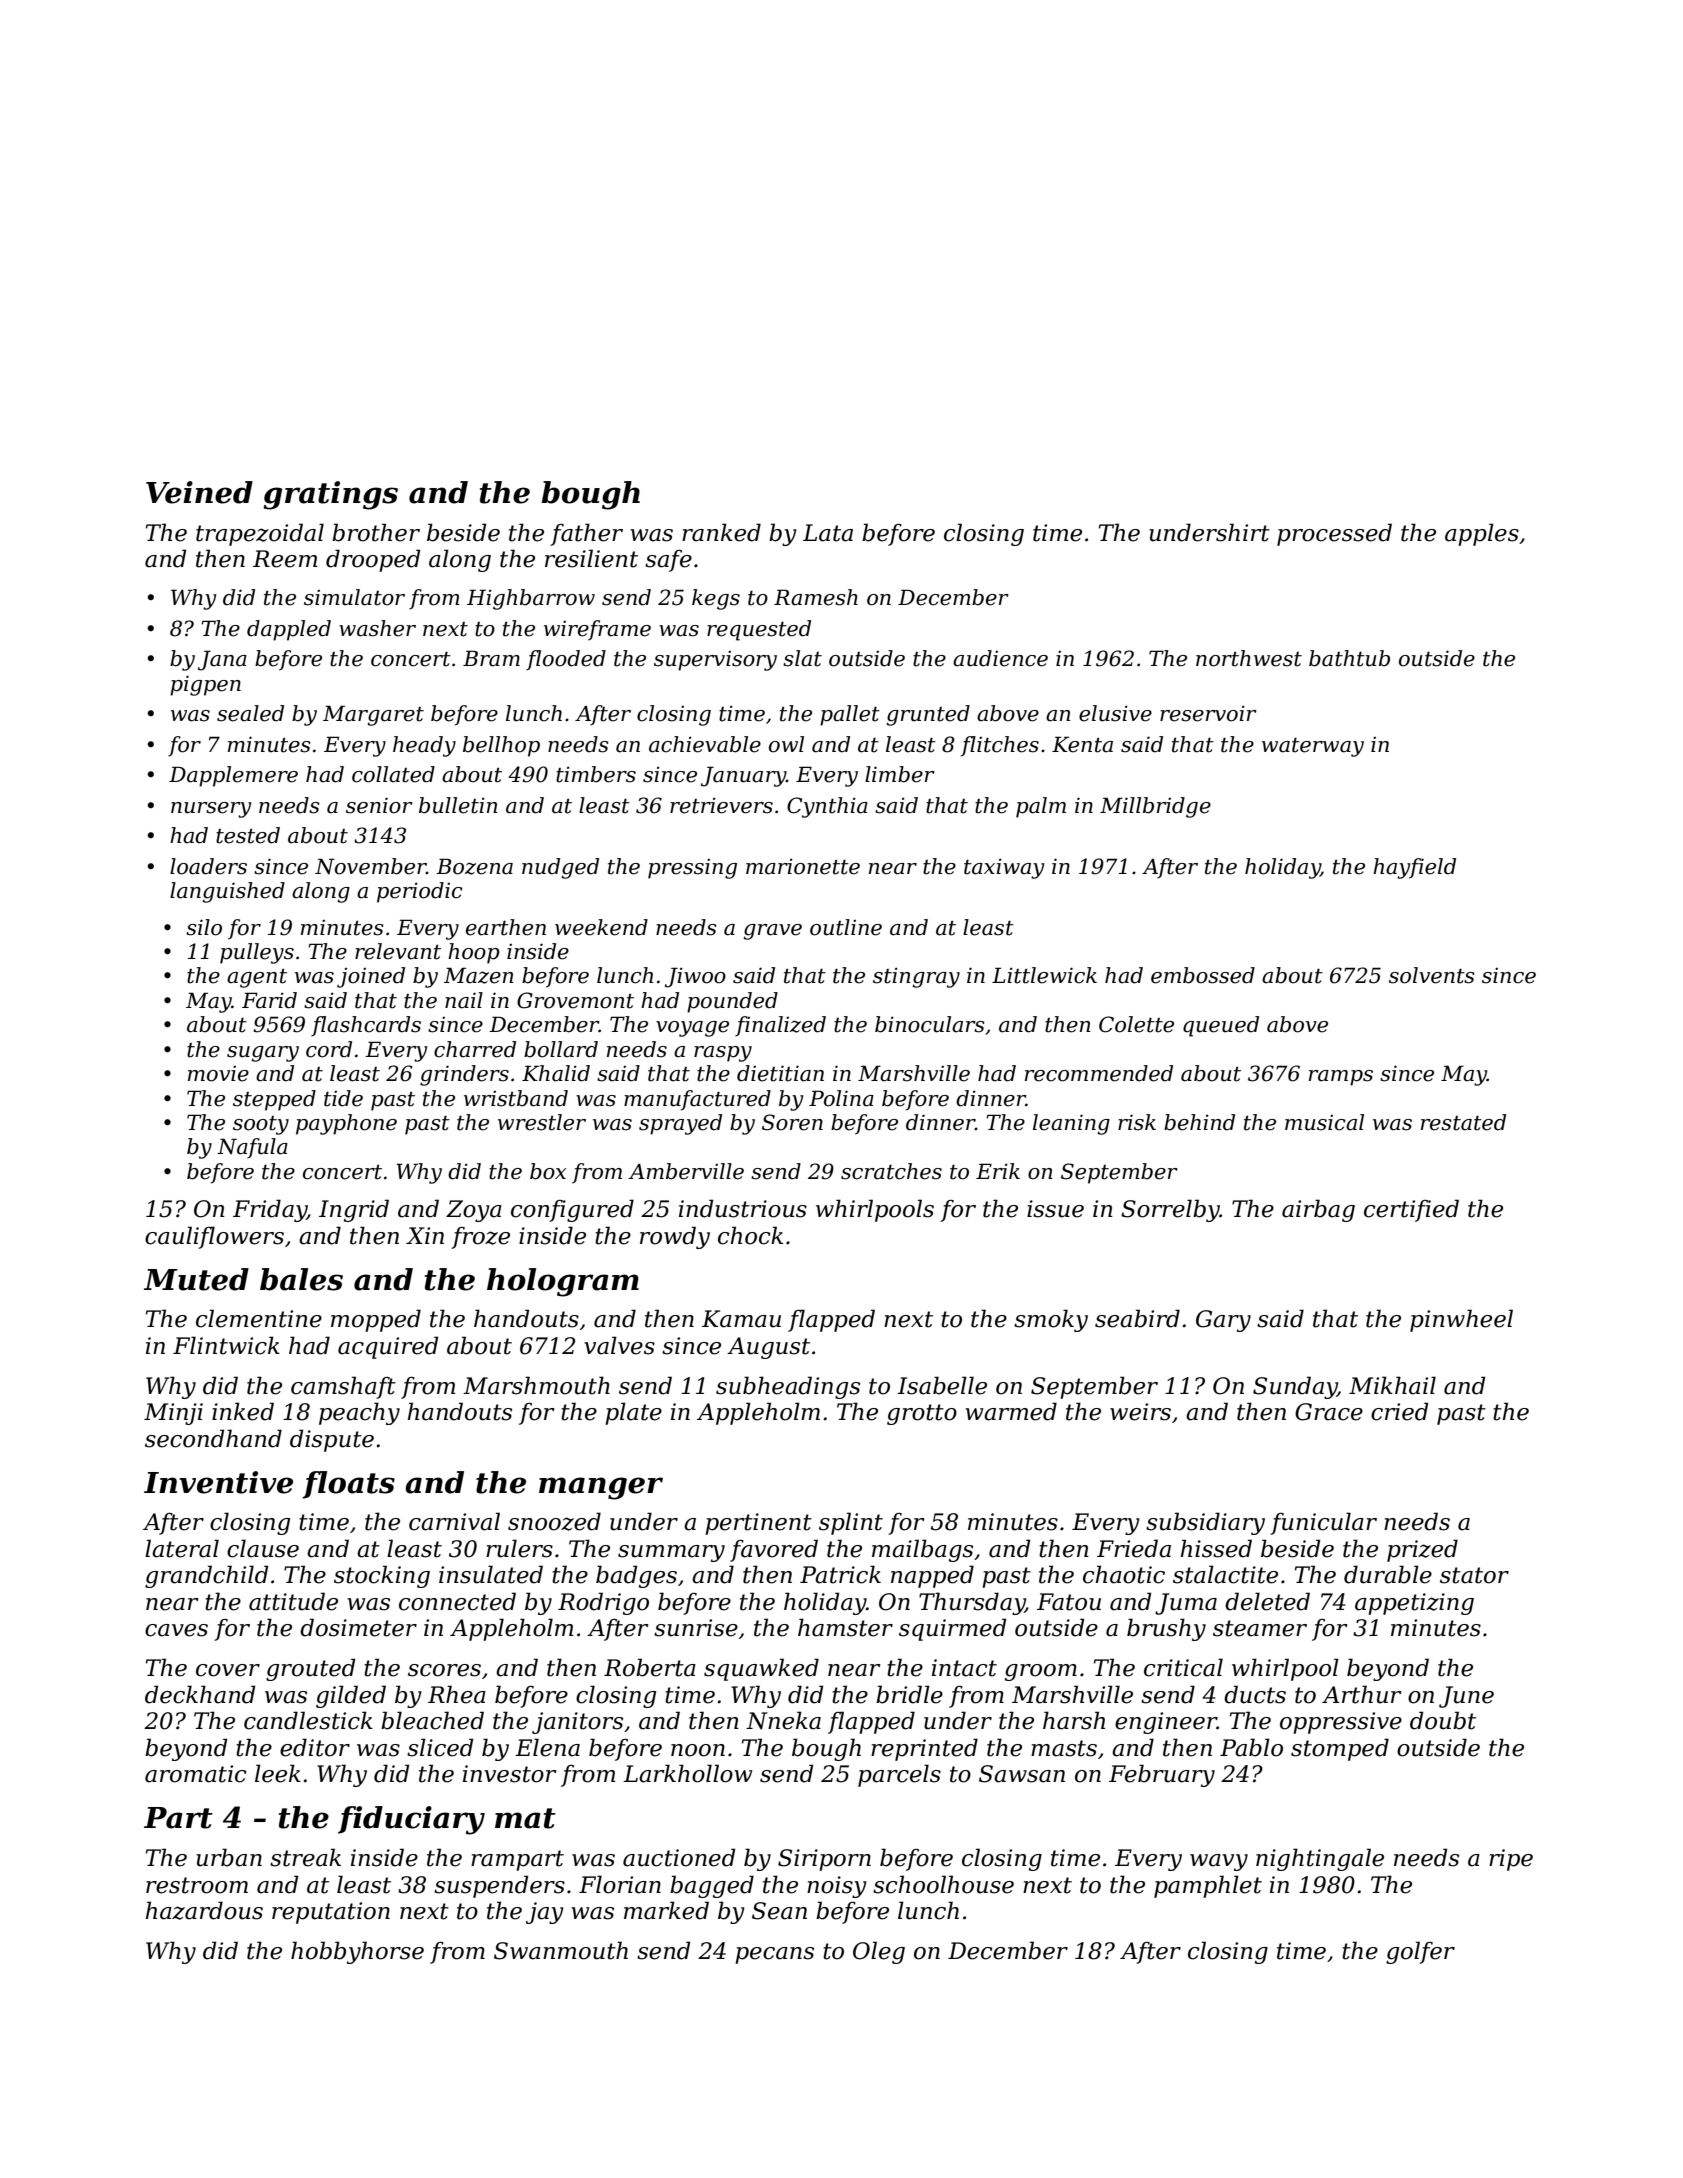  What do you see at coordinates (173, 1414) in the screenshot?
I see `Minji` at bounding box center [173, 1414].
